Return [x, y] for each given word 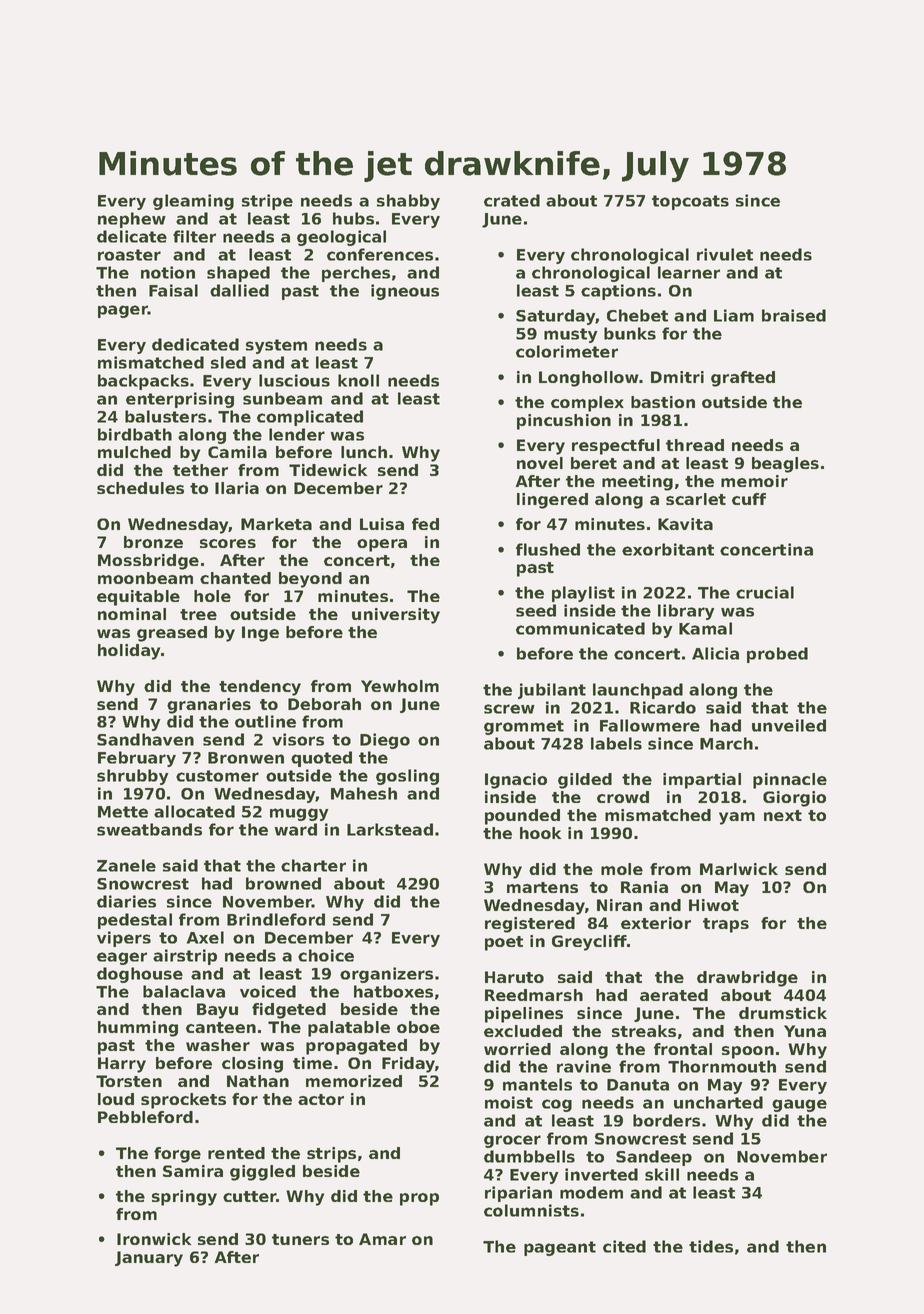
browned [283, 883]
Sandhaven [145, 739]
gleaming [193, 202]
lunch [364, 452]
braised [794, 315]
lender [297, 434]
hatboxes [393, 991]
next [783, 815]
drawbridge [747, 979]
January [149, 1259]
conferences [380, 254]
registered [530, 925]
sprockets [183, 1101]
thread [695, 445]
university [396, 616]
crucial [765, 592]
